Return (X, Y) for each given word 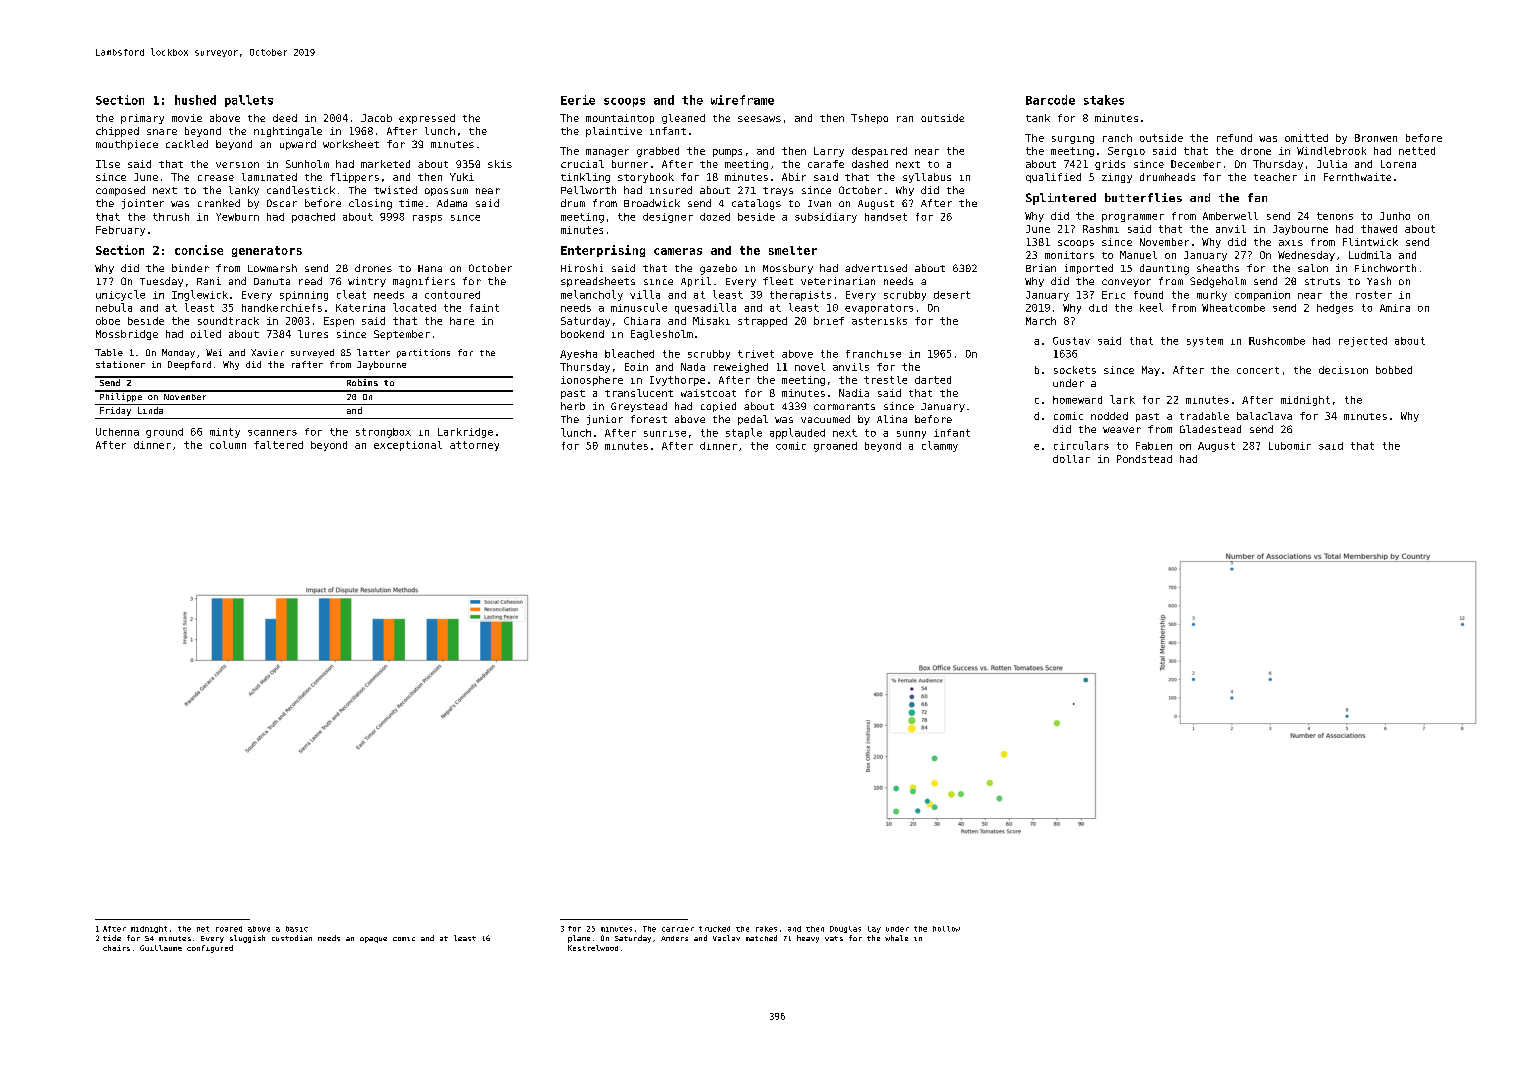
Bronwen (1376, 138)
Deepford (189, 365)
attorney (474, 446)
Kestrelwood (593, 948)
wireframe (742, 100)
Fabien (1154, 446)
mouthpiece (127, 145)
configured (210, 949)
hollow (946, 929)
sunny (911, 435)
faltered (278, 445)
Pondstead (1144, 459)
